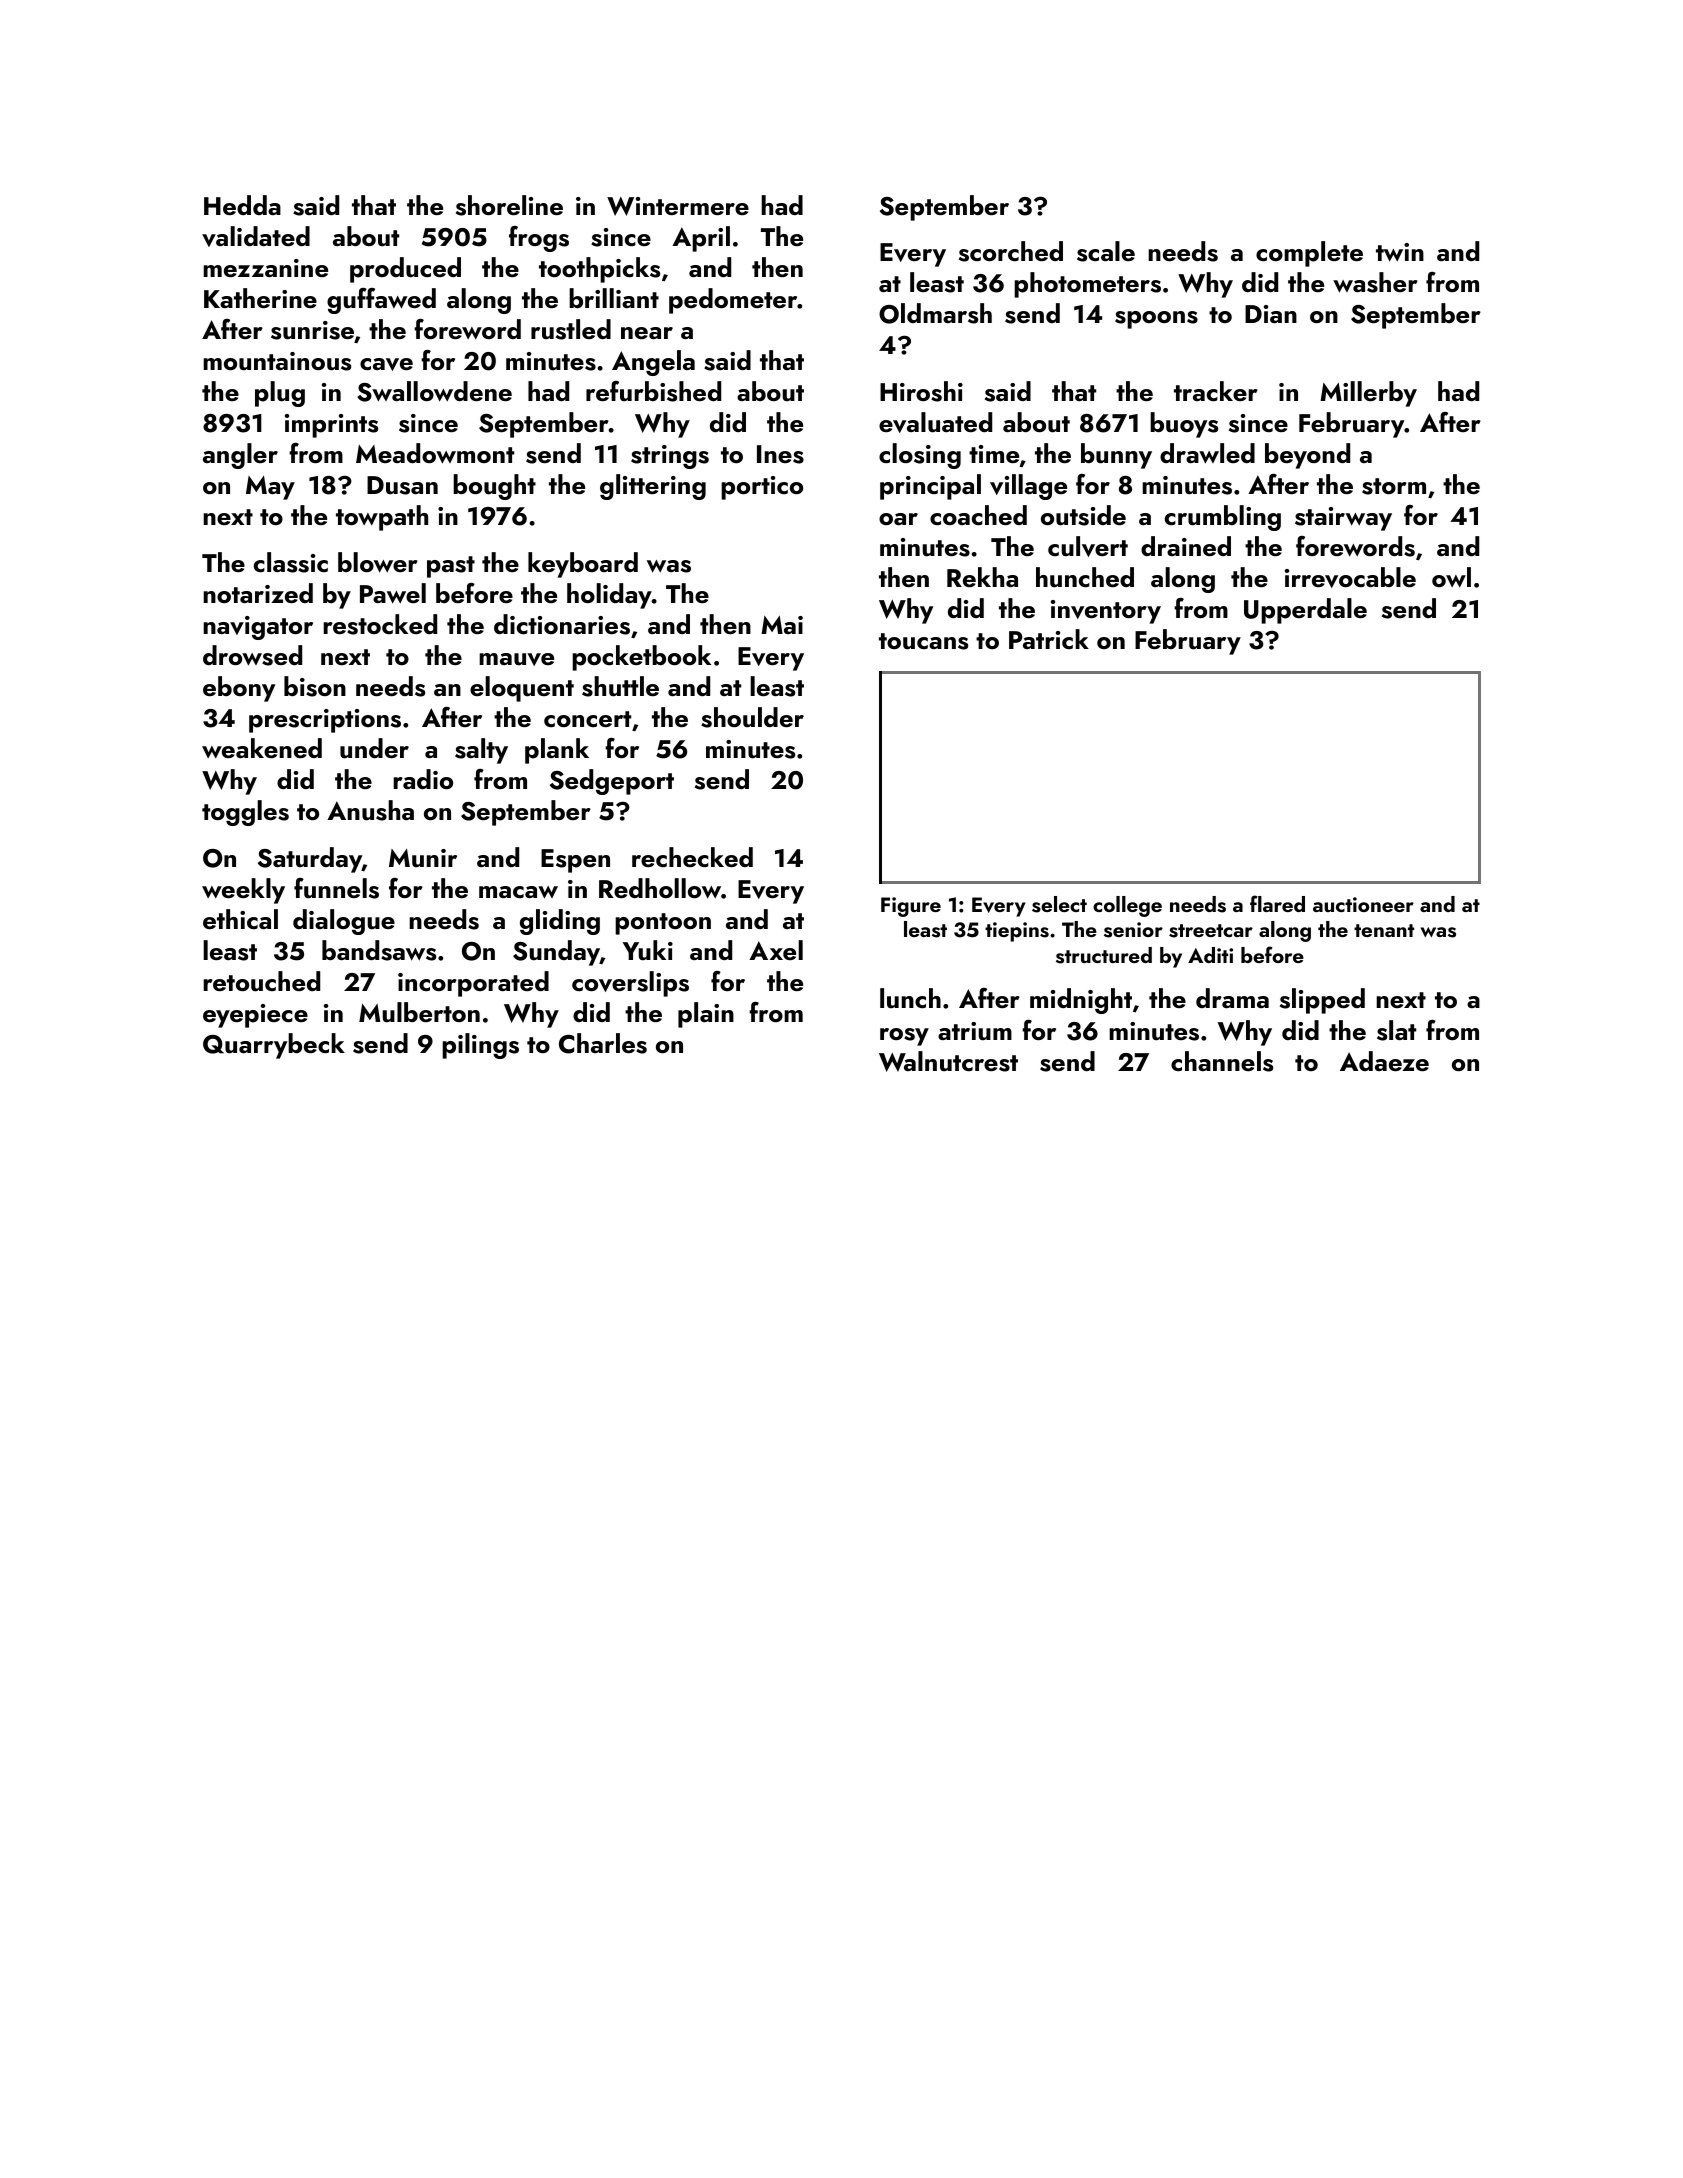 The image size is (1683, 2178). I want to click on Mai, so click(782, 625).
